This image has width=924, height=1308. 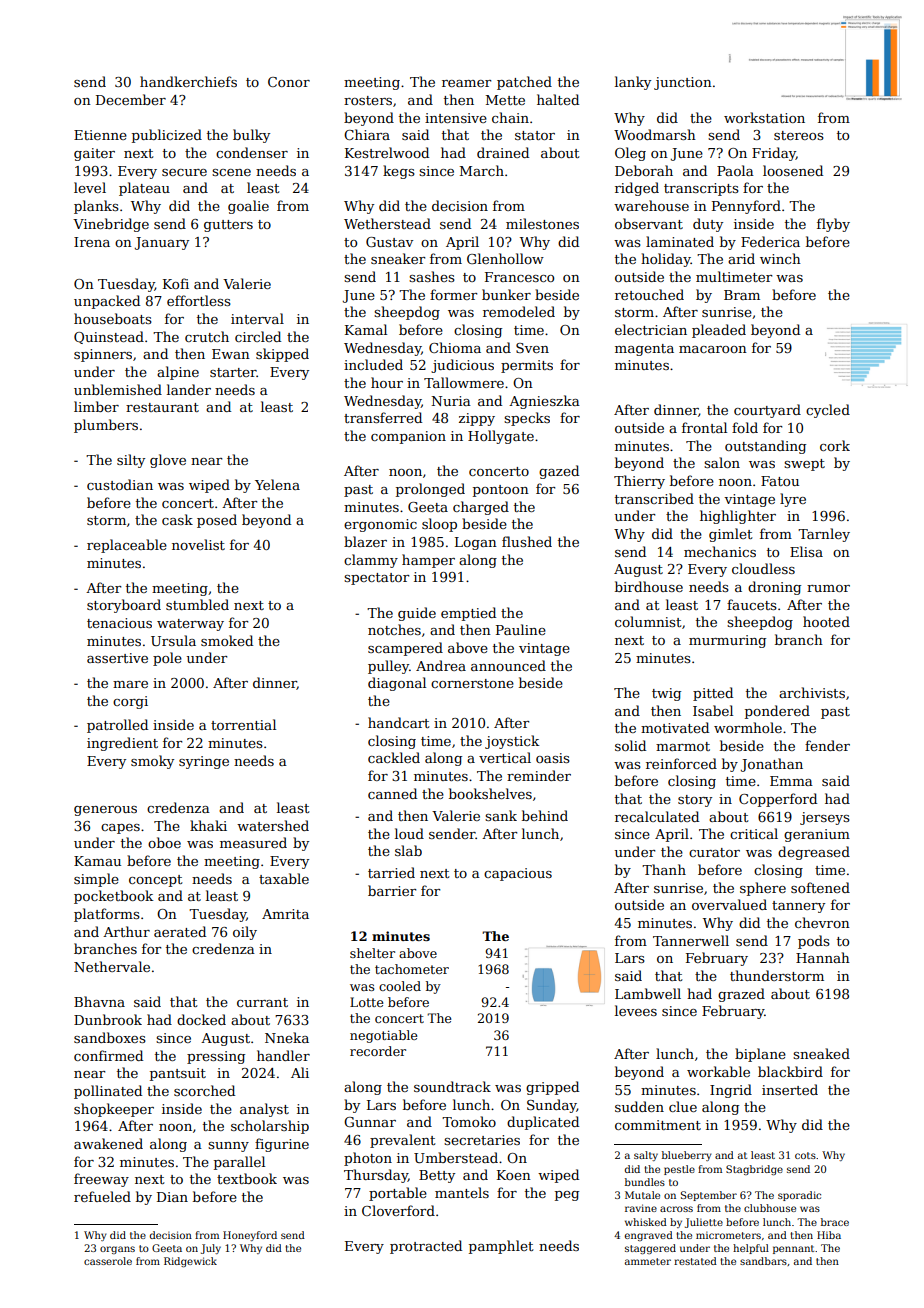 I want to click on Conor, so click(x=289, y=82).
